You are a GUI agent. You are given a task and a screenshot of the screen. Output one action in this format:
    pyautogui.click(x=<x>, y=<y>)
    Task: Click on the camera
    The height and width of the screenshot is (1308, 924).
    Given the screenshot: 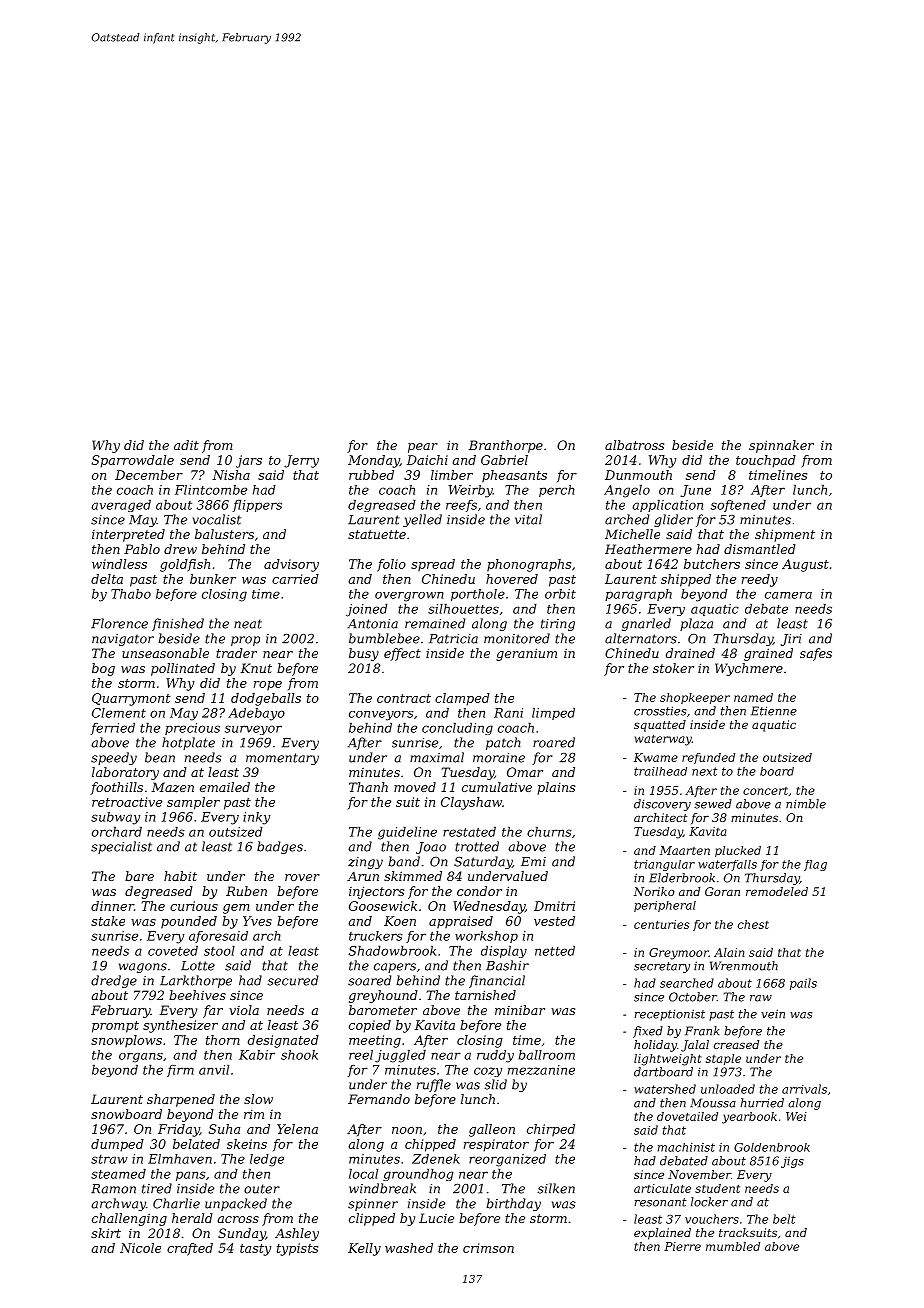 What is the action you would take?
    pyautogui.click(x=788, y=595)
